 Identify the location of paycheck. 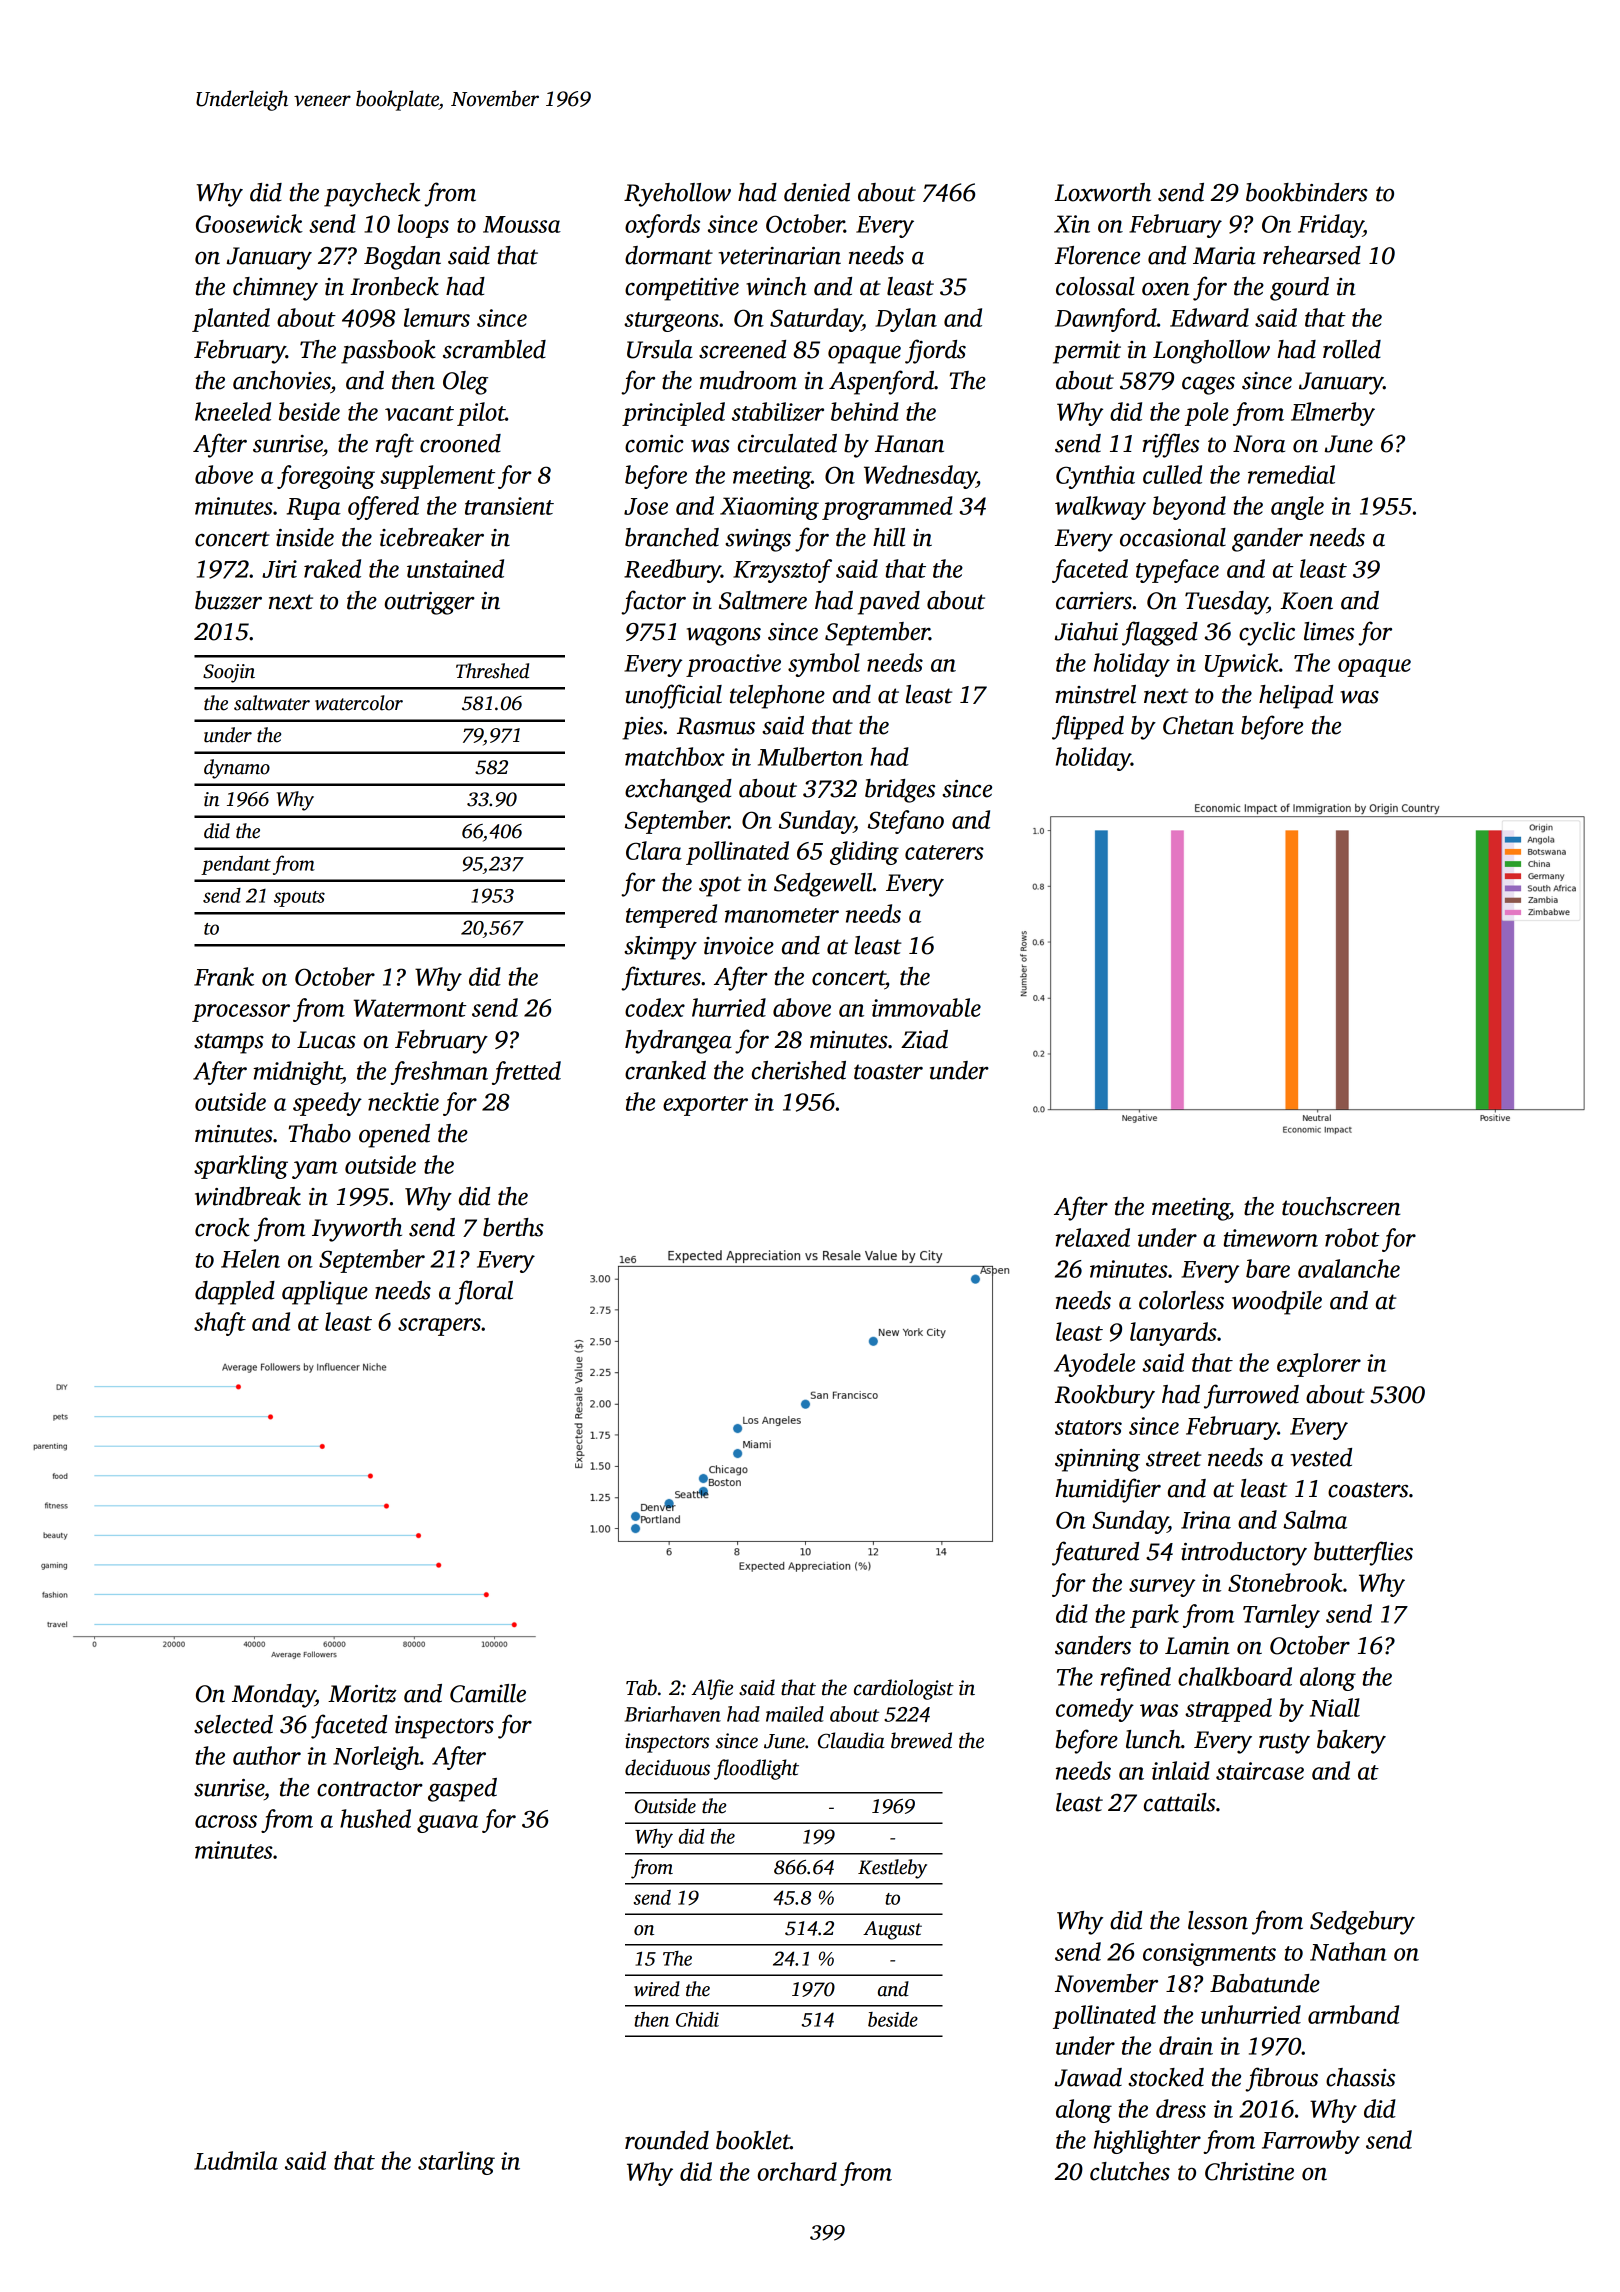
(372, 195).
